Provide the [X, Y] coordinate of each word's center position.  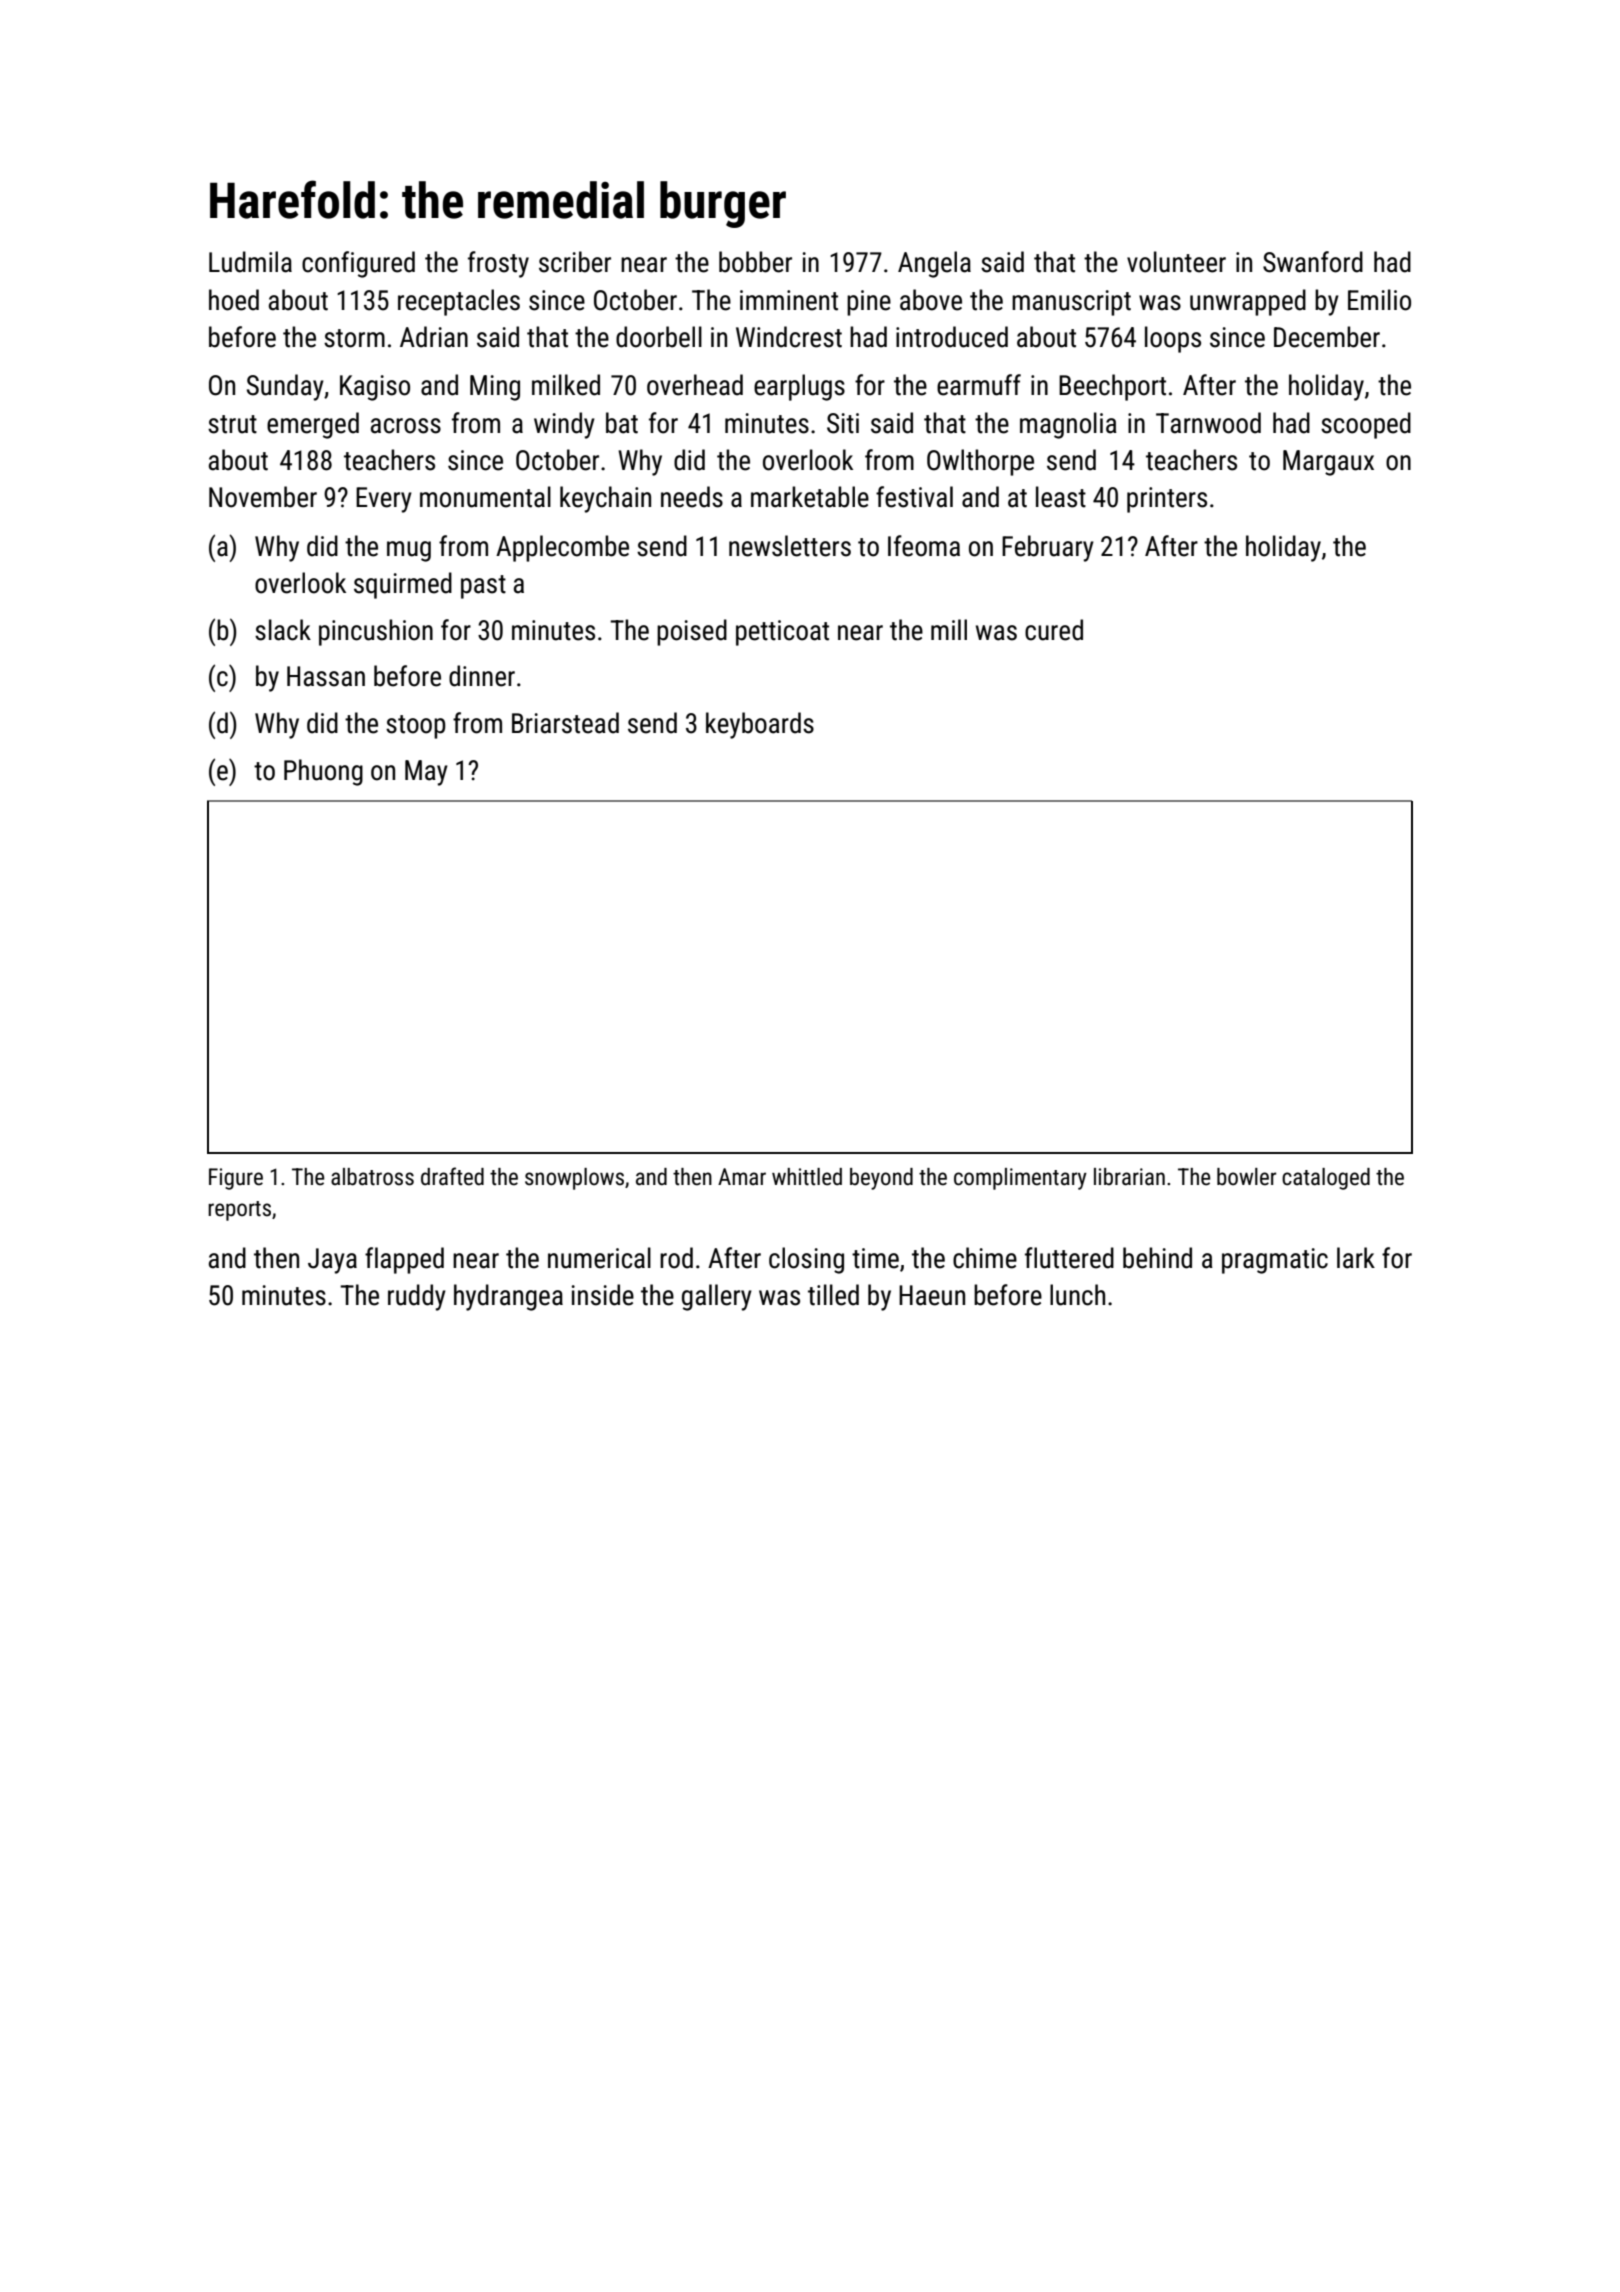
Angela [934, 264]
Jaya [332, 1261]
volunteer [1176, 262]
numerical [599, 1258]
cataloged [1326, 1179]
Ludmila [250, 262]
